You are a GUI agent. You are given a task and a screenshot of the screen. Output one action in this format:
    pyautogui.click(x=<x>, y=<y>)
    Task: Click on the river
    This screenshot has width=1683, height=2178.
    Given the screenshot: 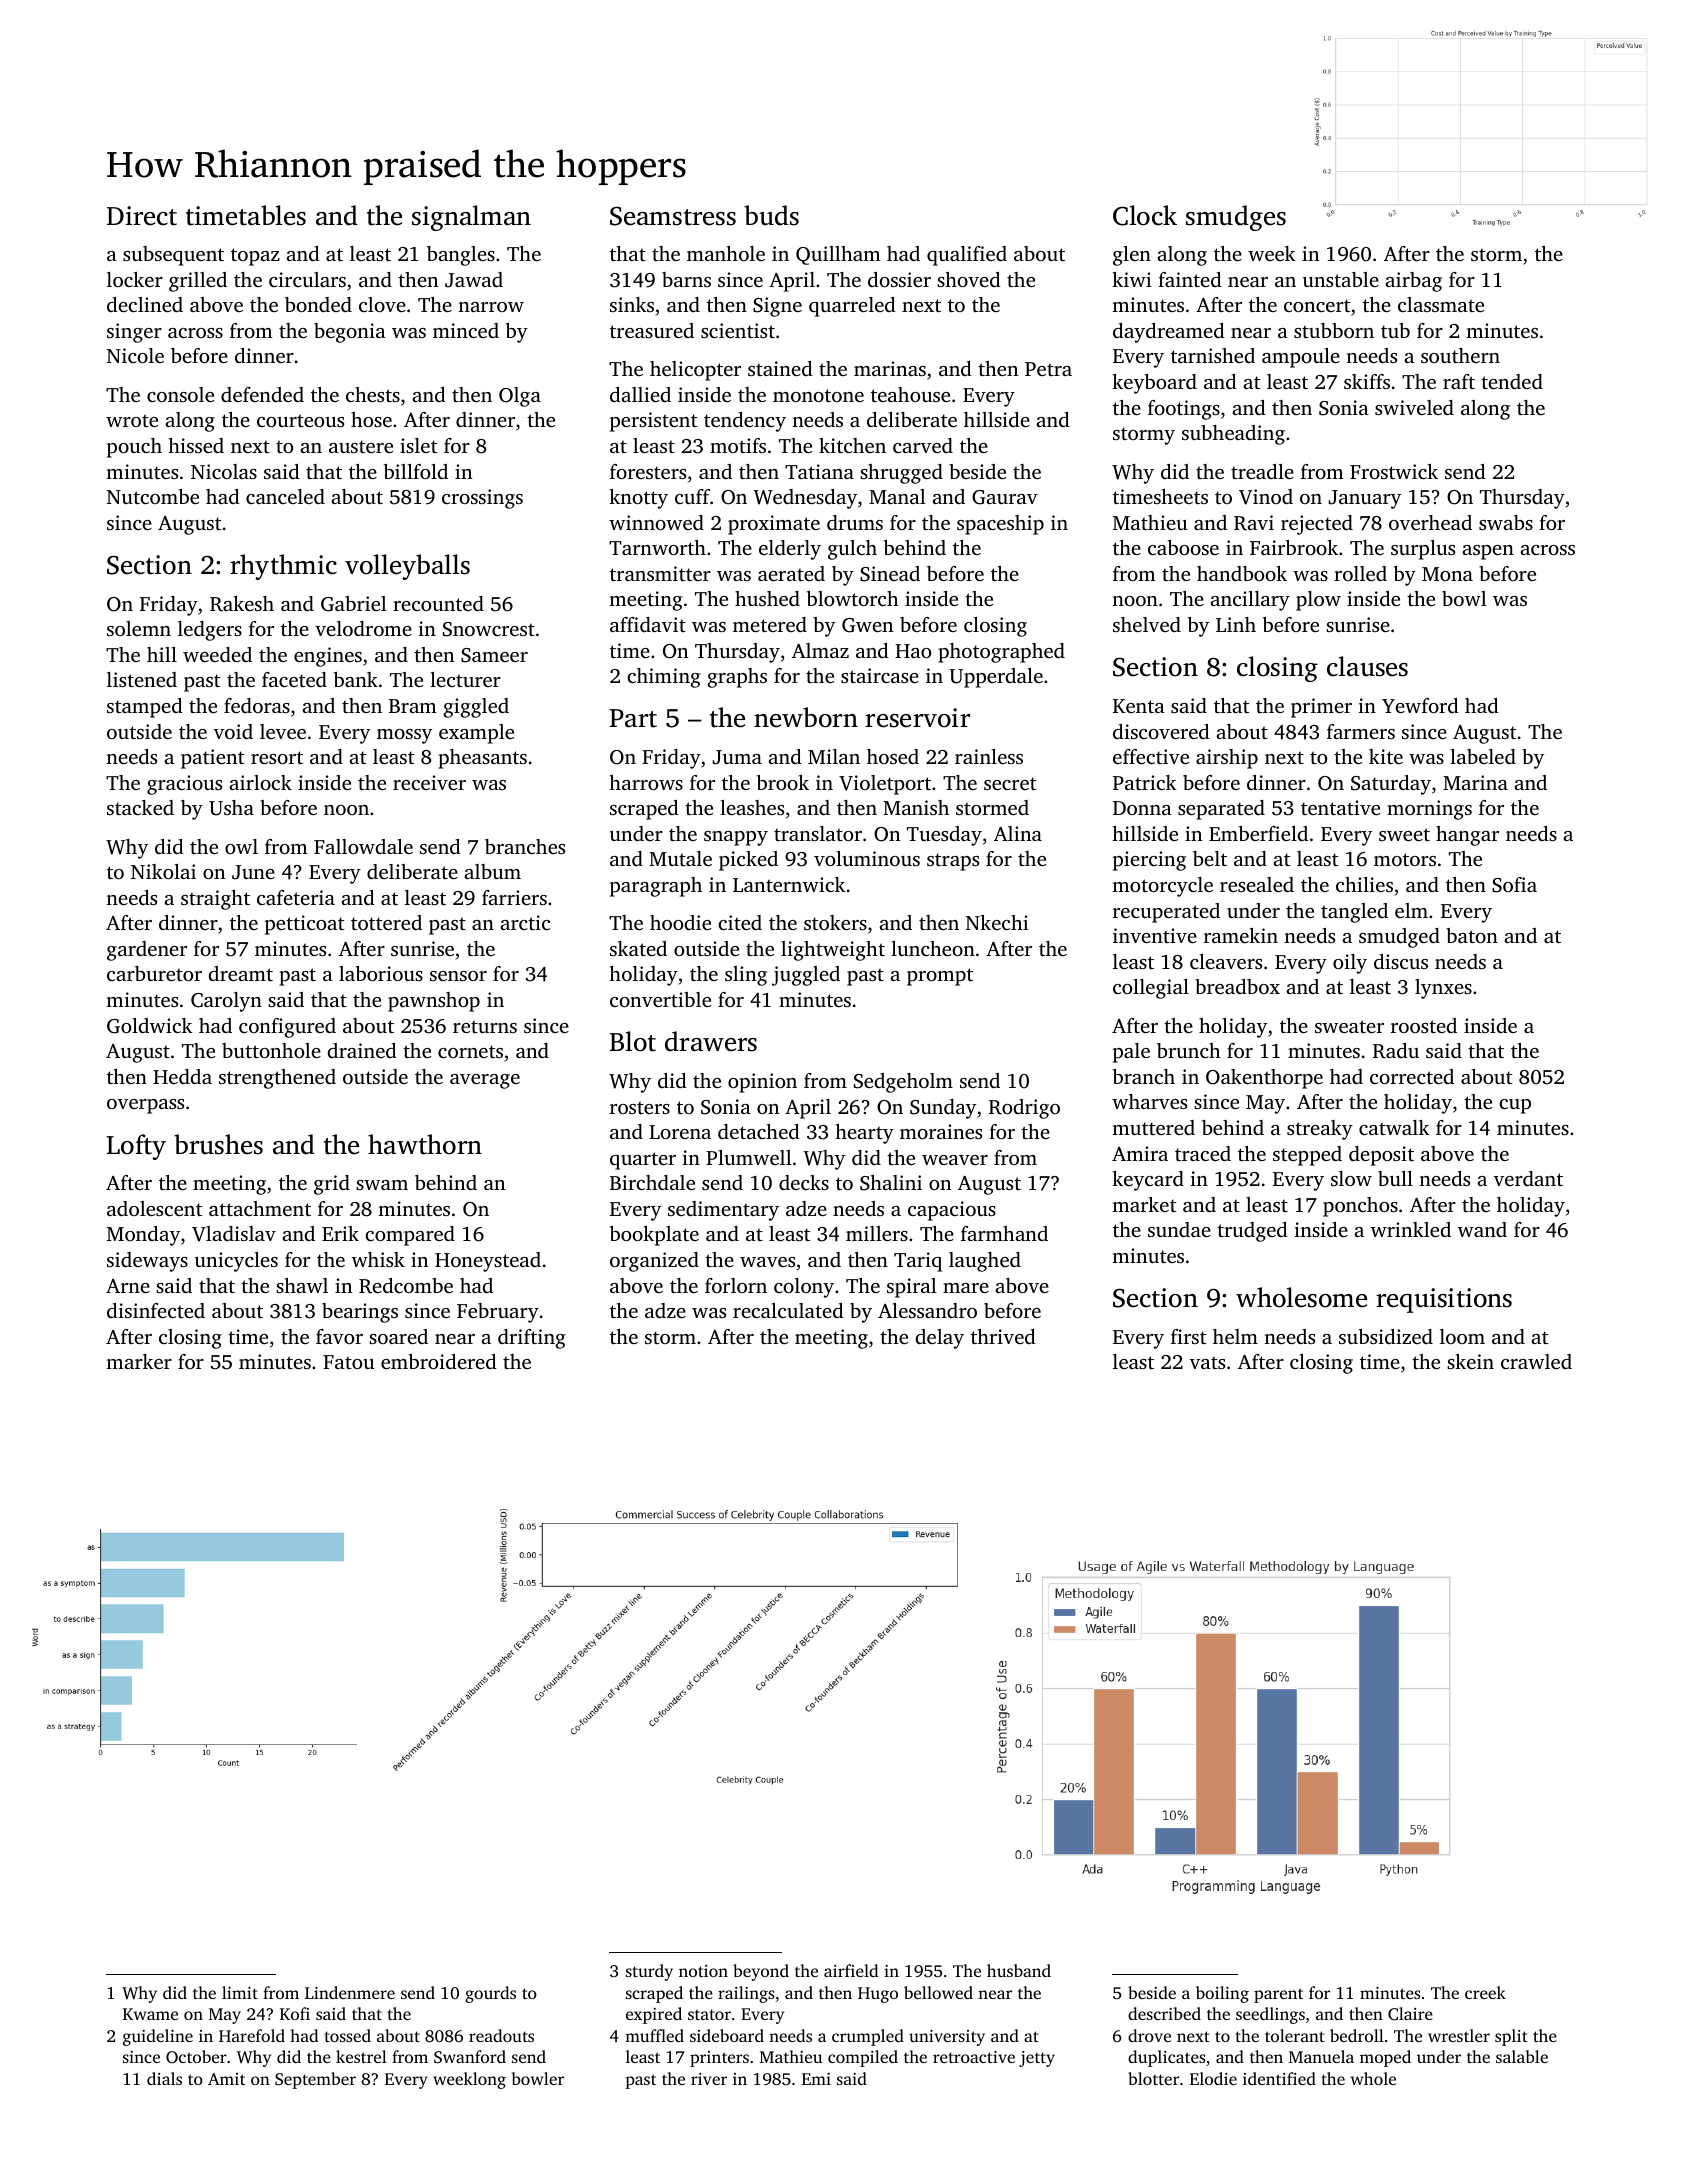 What is the action you would take?
    pyautogui.click(x=709, y=2079)
